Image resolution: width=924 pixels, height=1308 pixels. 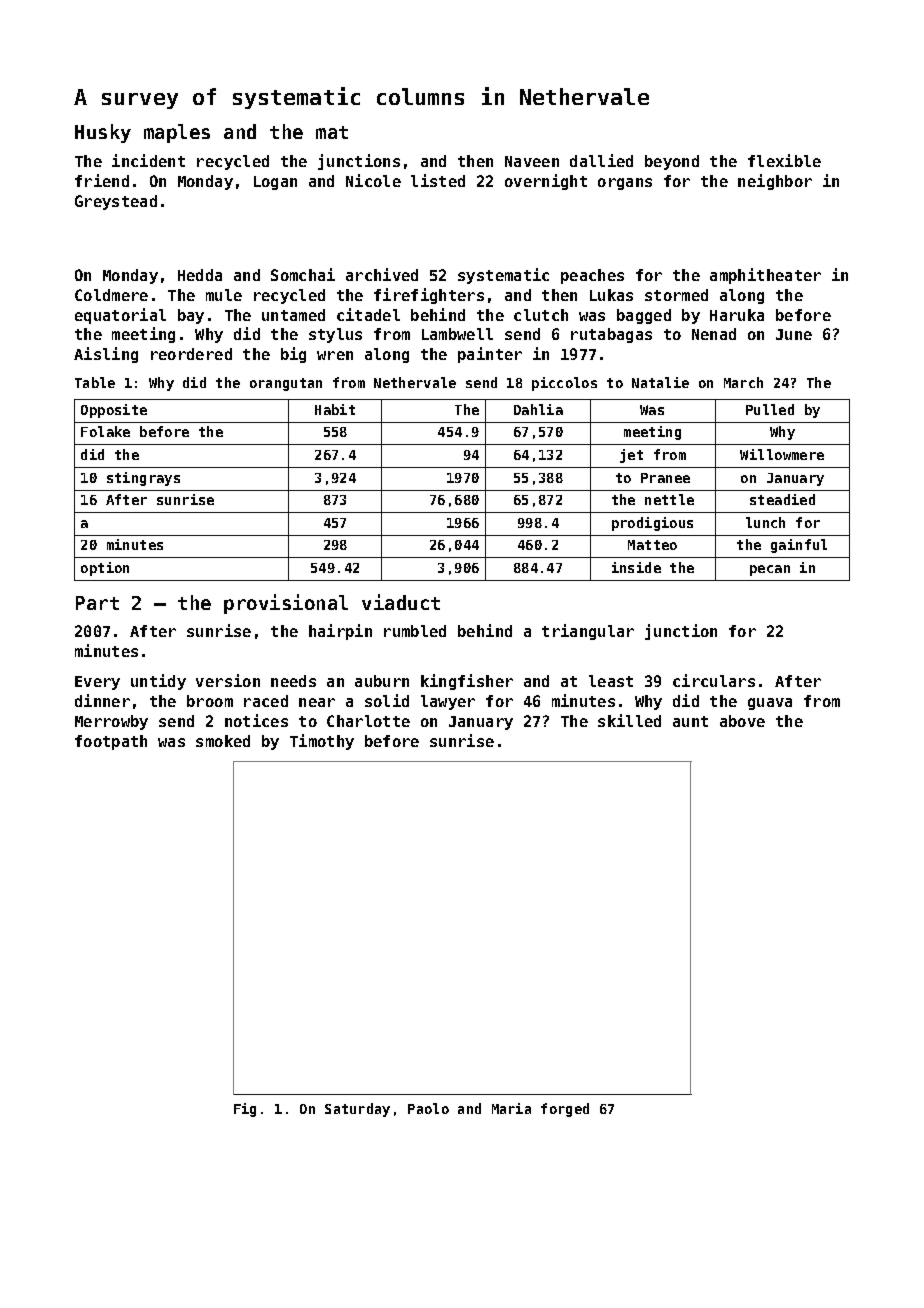 I want to click on Timothy, so click(x=322, y=742).
